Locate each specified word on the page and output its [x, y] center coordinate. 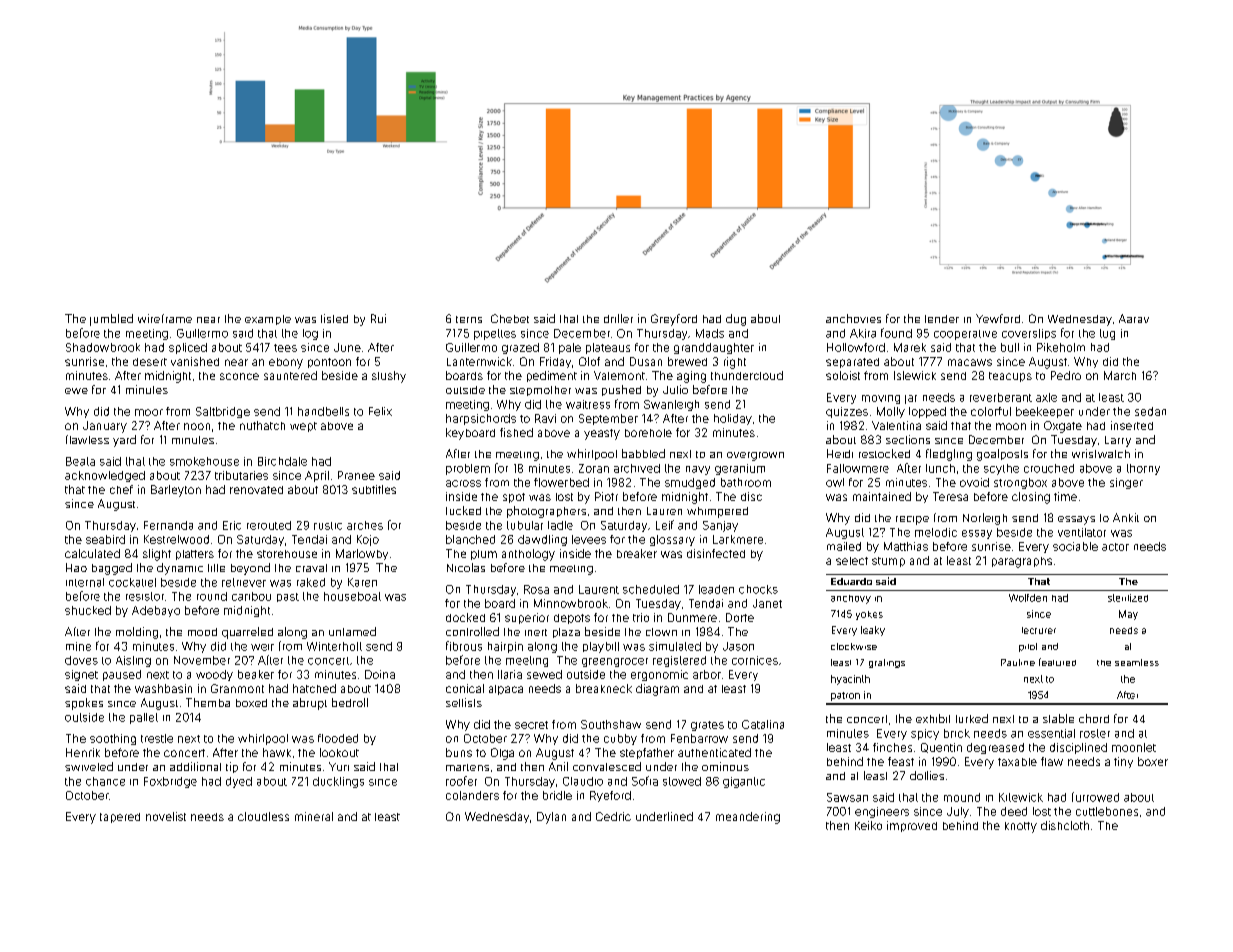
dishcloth [1065, 825]
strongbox [1020, 483]
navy [698, 470]
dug [736, 320]
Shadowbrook [103, 347]
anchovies [853, 318]
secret [531, 725]
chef [121, 489]
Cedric [613, 816]
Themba [208, 702]
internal [85, 582]
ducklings [338, 782]
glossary [672, 540]
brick [957, 733]
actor [1115, 547]
